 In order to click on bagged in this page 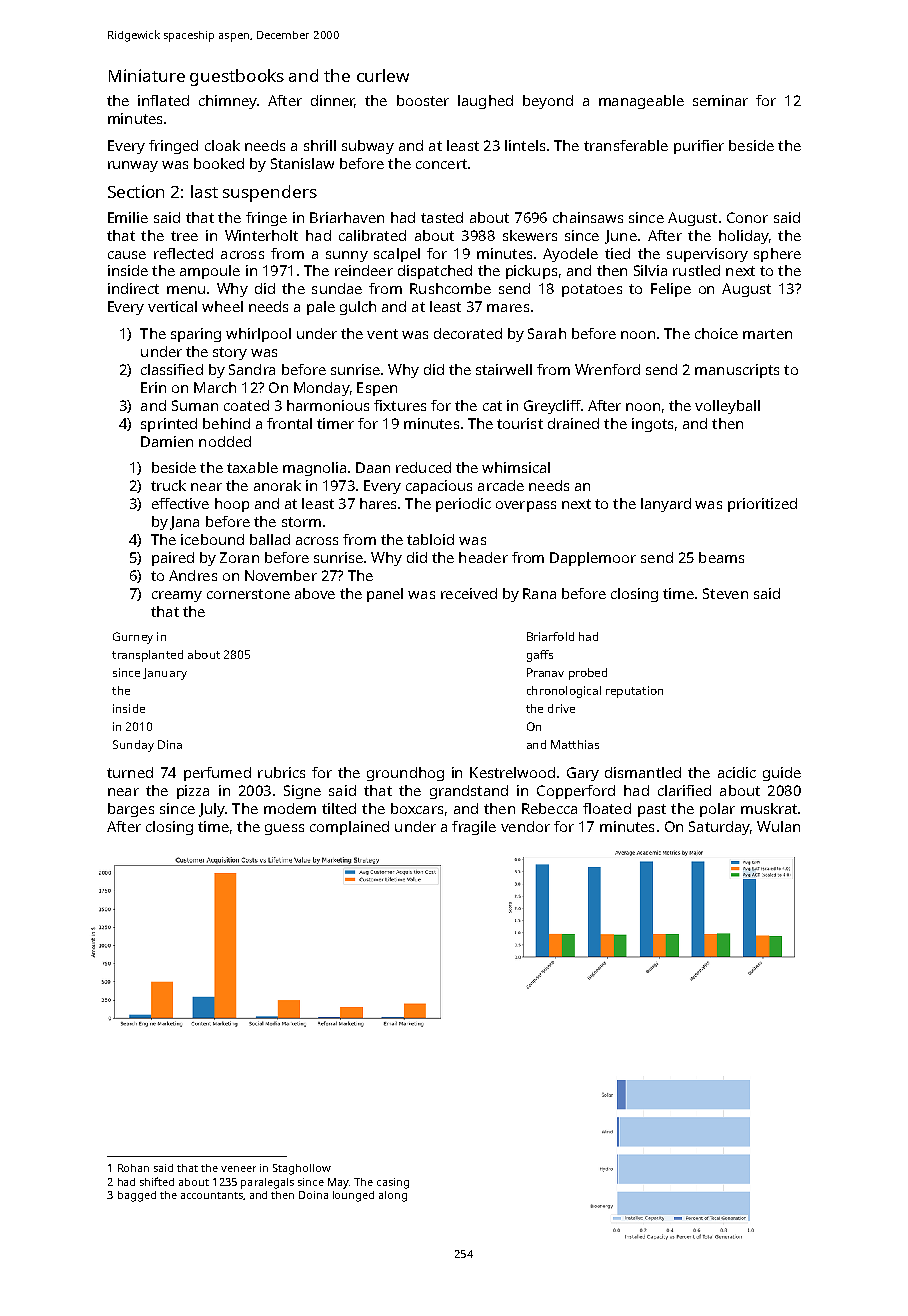, I will do `click(137, 1196)`.
